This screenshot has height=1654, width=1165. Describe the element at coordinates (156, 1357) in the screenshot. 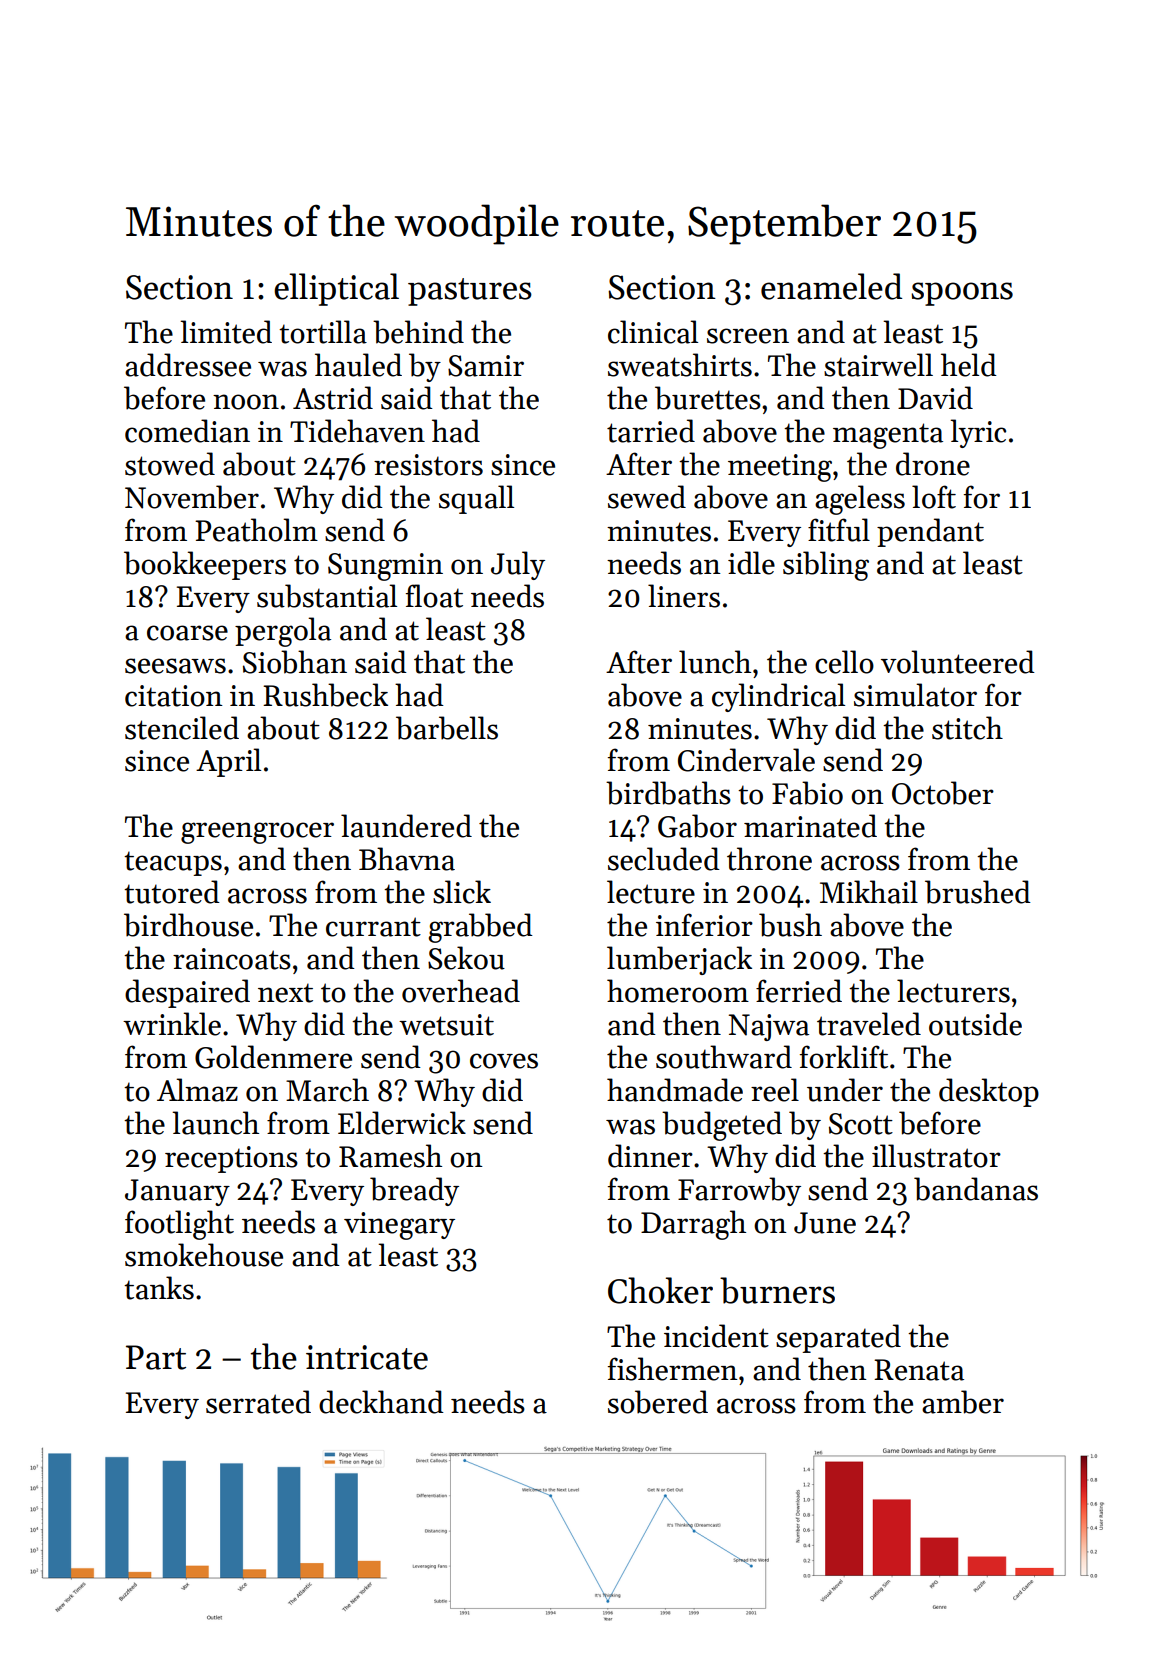

I see `Part` at that location.
